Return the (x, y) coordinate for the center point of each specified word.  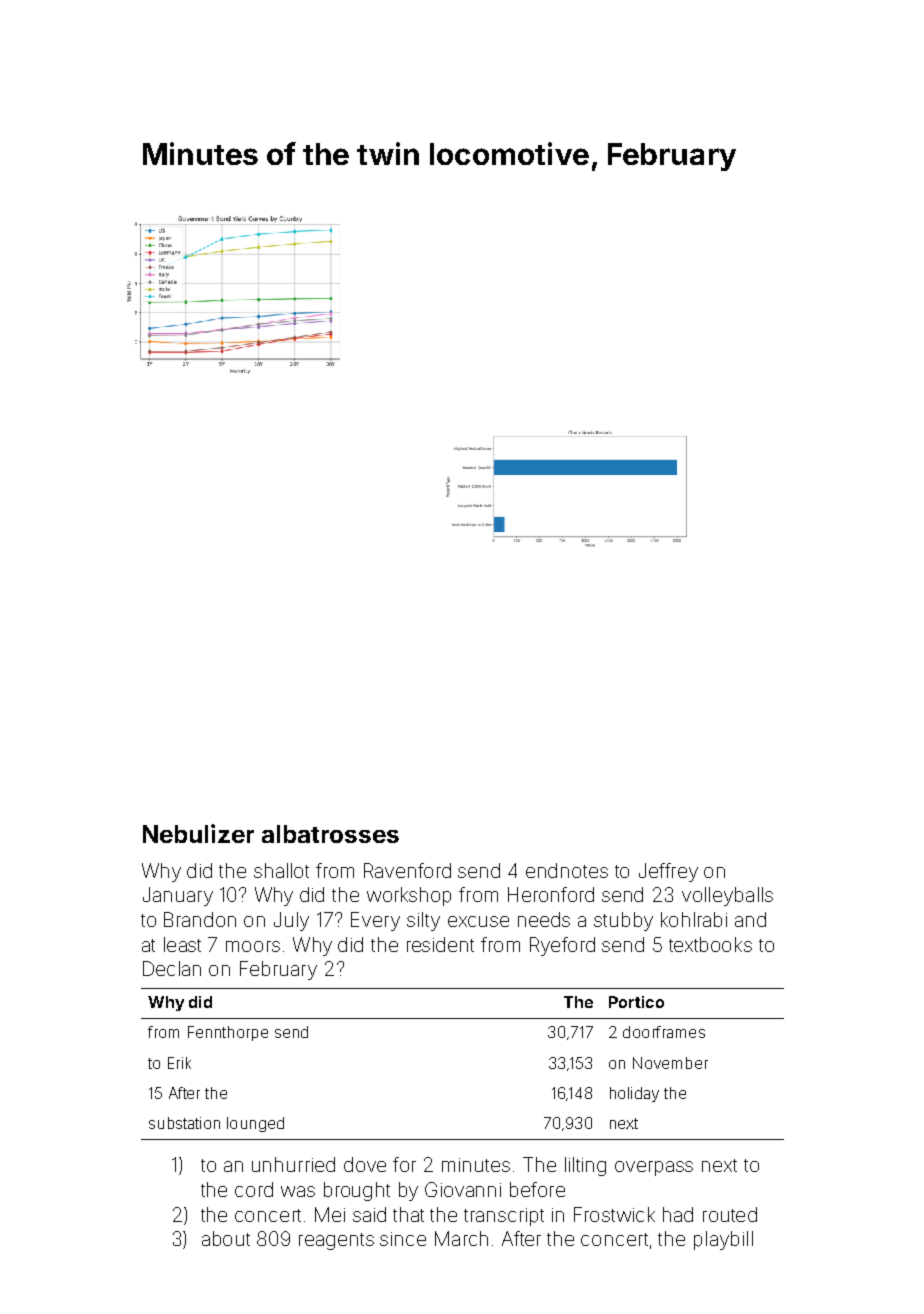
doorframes (664, 1032)
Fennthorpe (228, 1033)
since (403, 1239)
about (226, 1238)
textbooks (710, 944)
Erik (179, 1063)
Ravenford (407, 870)
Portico (636, 1002)
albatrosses (330, 834)
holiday (634, 1094)
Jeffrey (668, 872)
